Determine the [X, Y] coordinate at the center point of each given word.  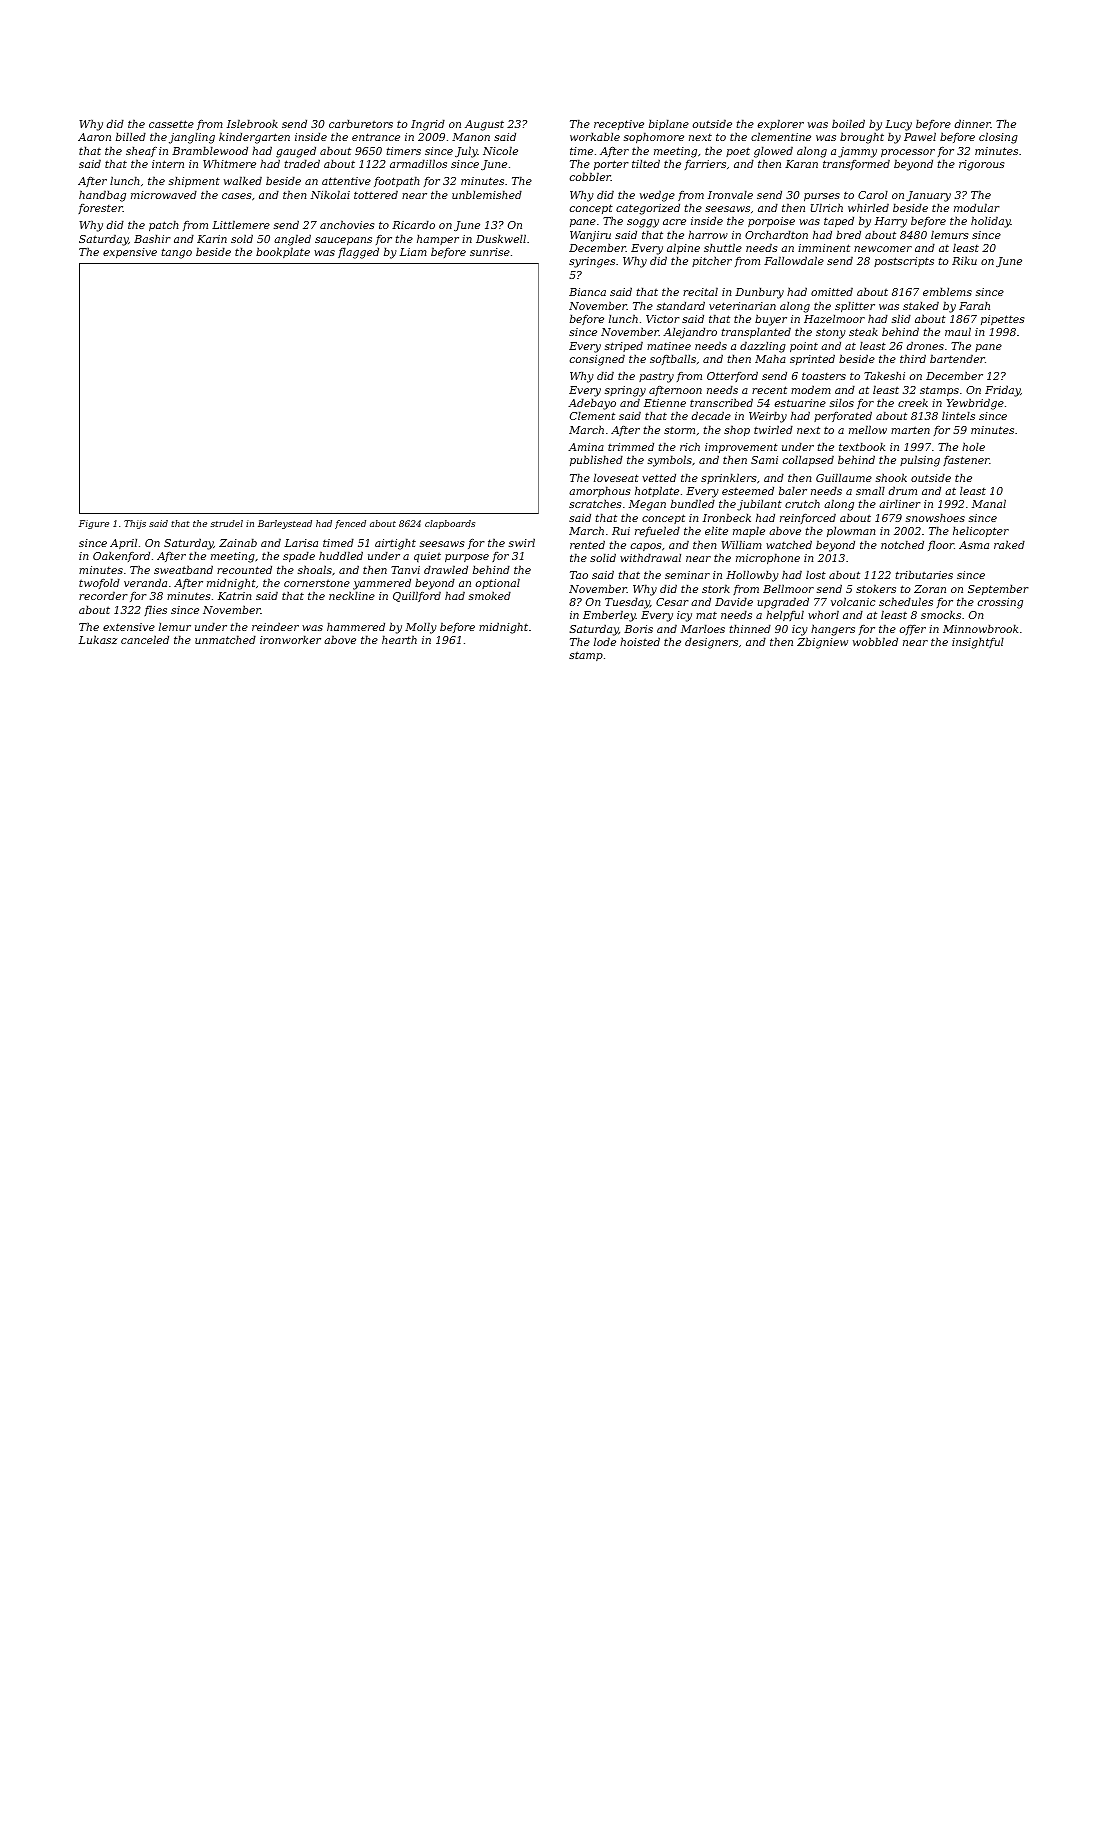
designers [711, 643]
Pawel [920, 137]
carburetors [361, 123]
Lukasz [98, 640]
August [484, 125]
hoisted [640, 641]
